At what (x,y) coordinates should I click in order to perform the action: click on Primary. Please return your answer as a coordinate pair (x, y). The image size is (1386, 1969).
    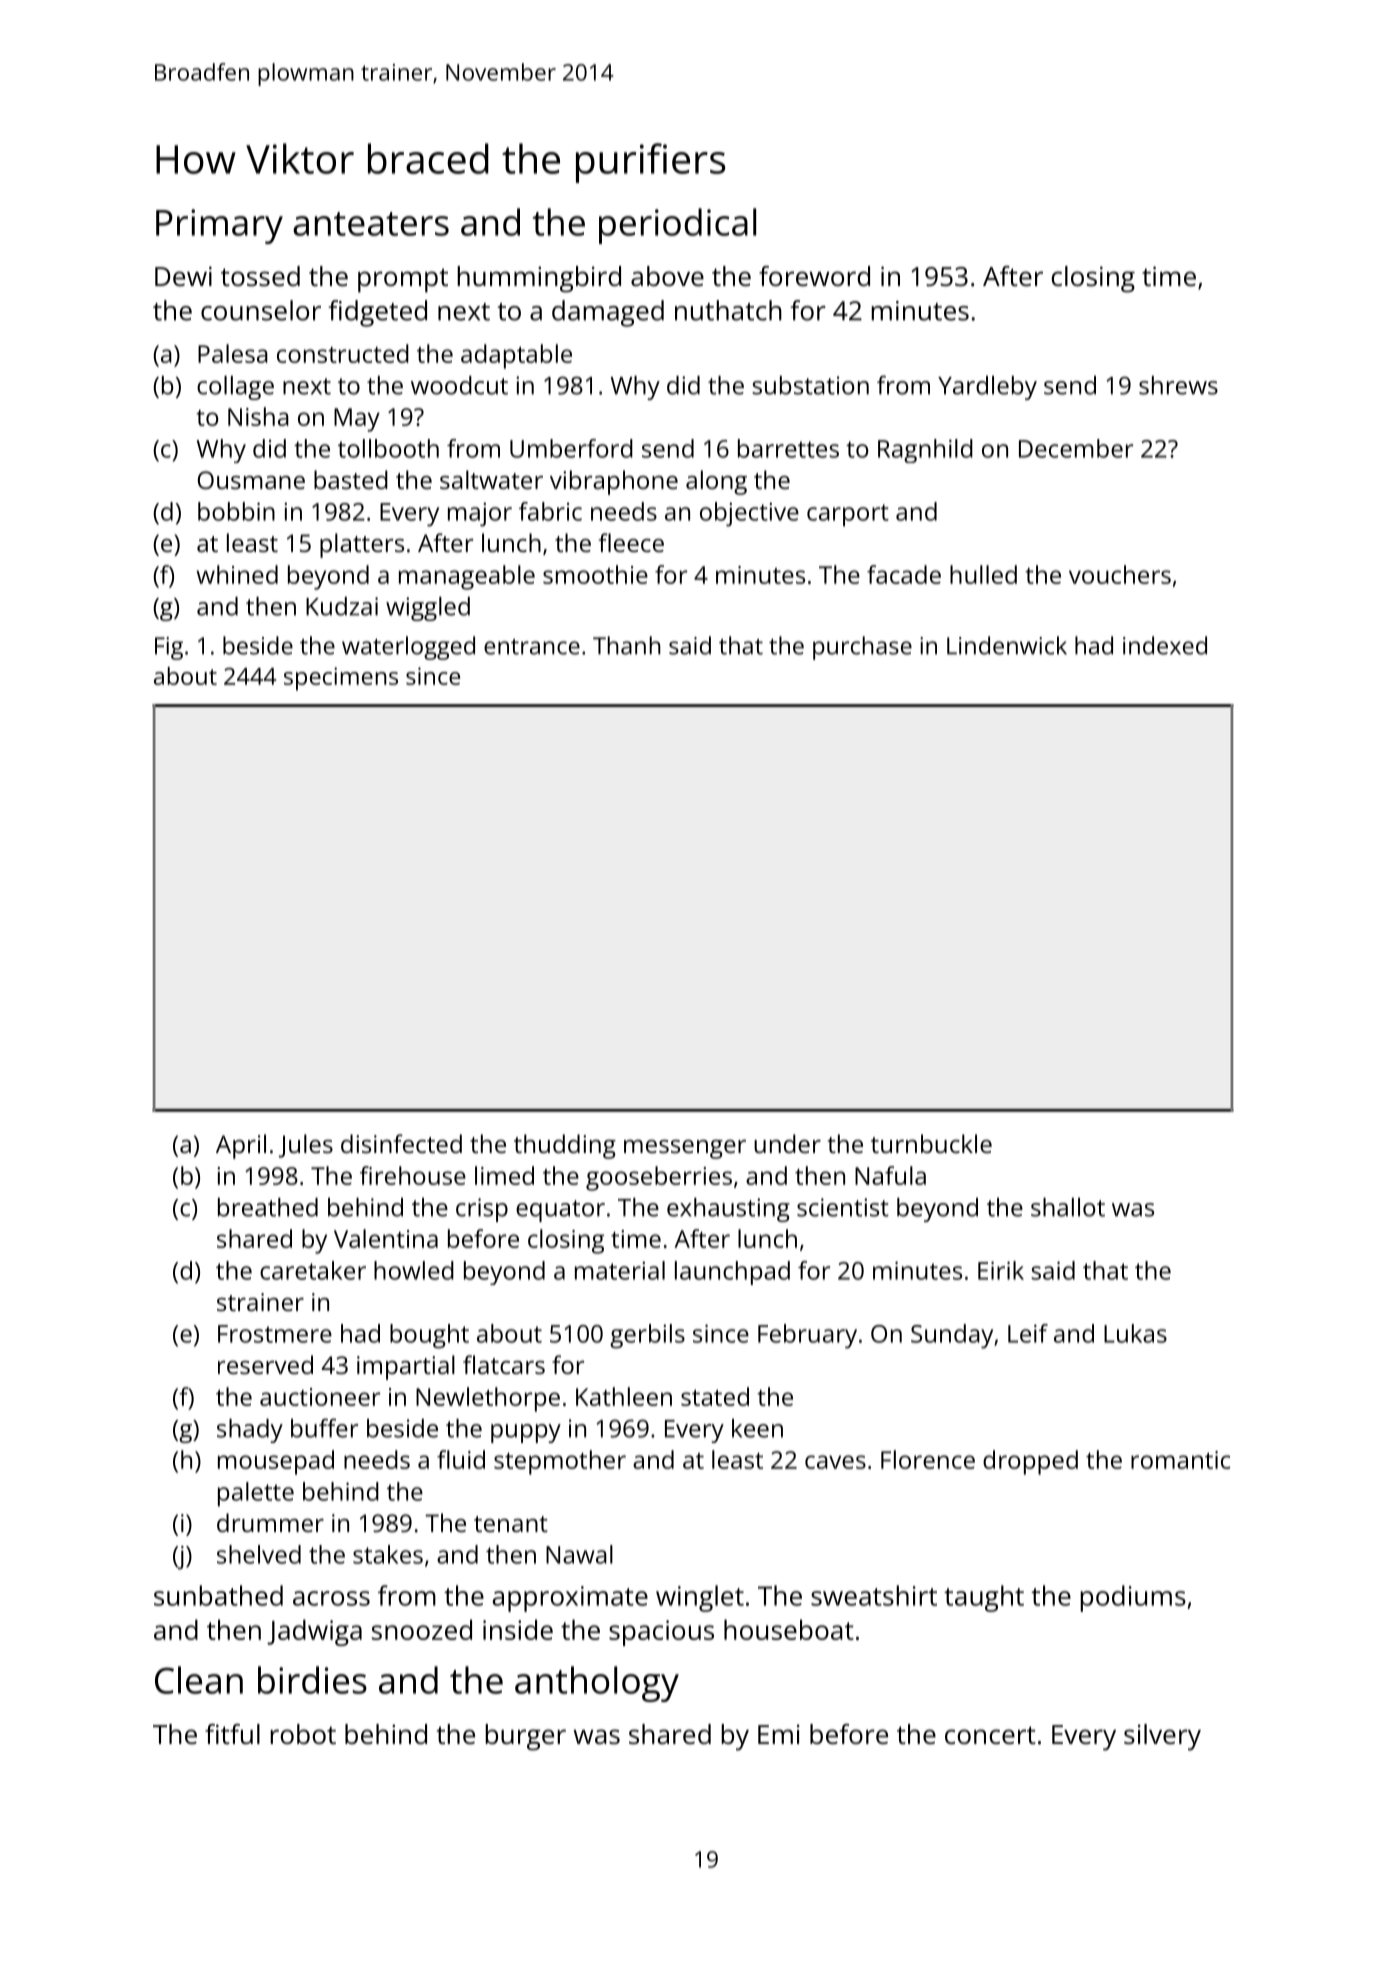
    Looking at the image, I should click on (219, 226).
